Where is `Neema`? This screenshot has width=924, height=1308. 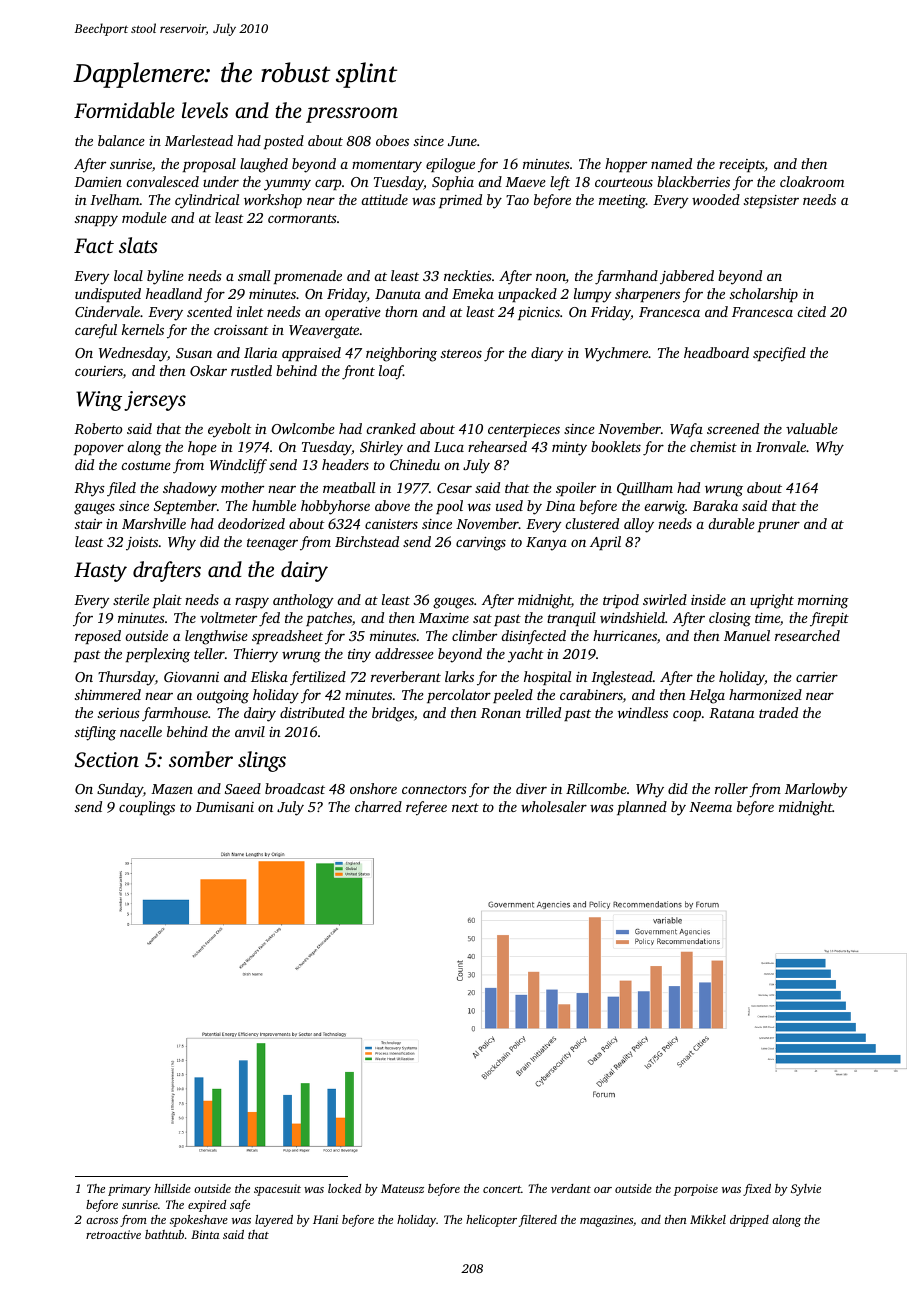
Neema is located at coordinates (710, 807).
